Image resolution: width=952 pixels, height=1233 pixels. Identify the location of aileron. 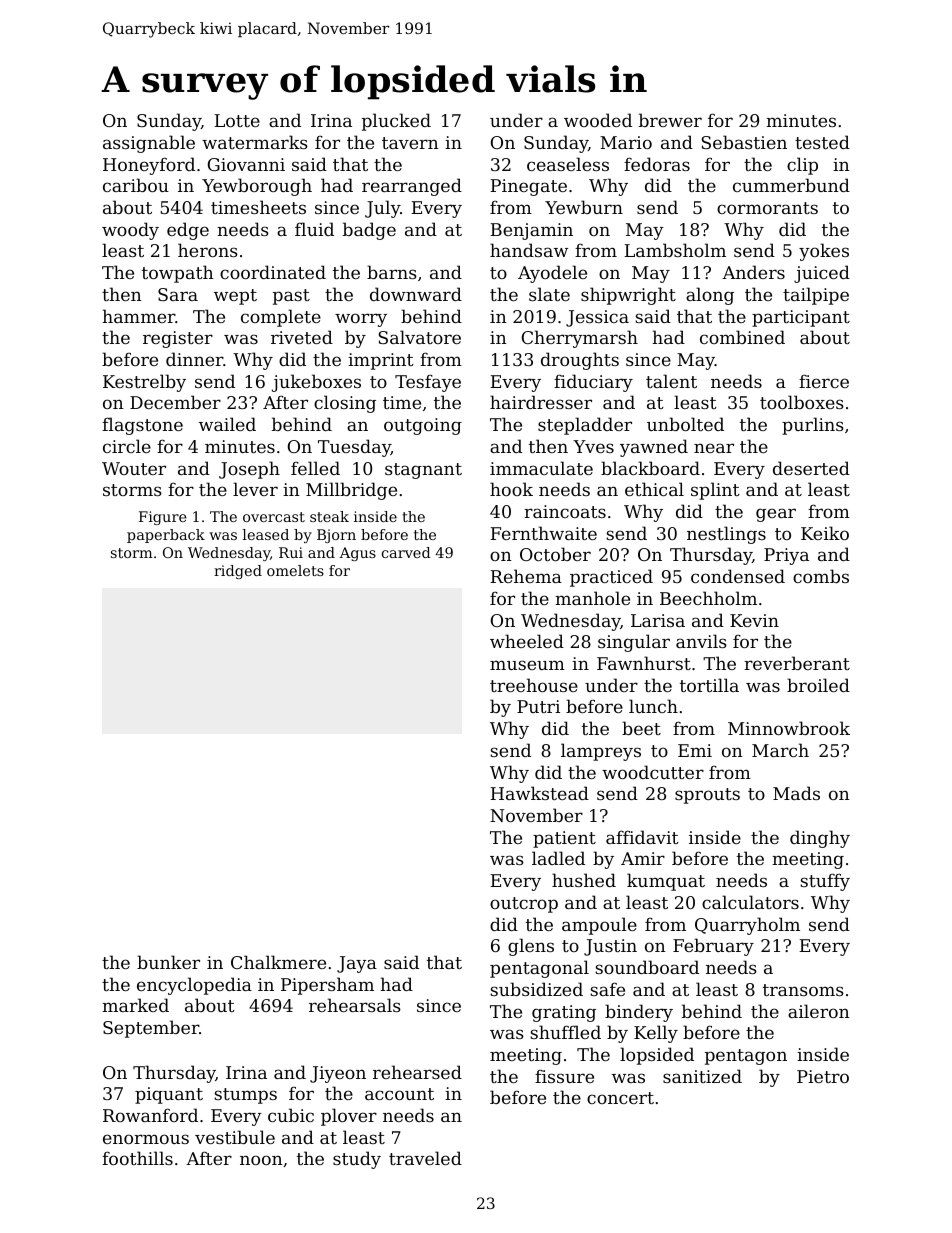
(819, 1011).
